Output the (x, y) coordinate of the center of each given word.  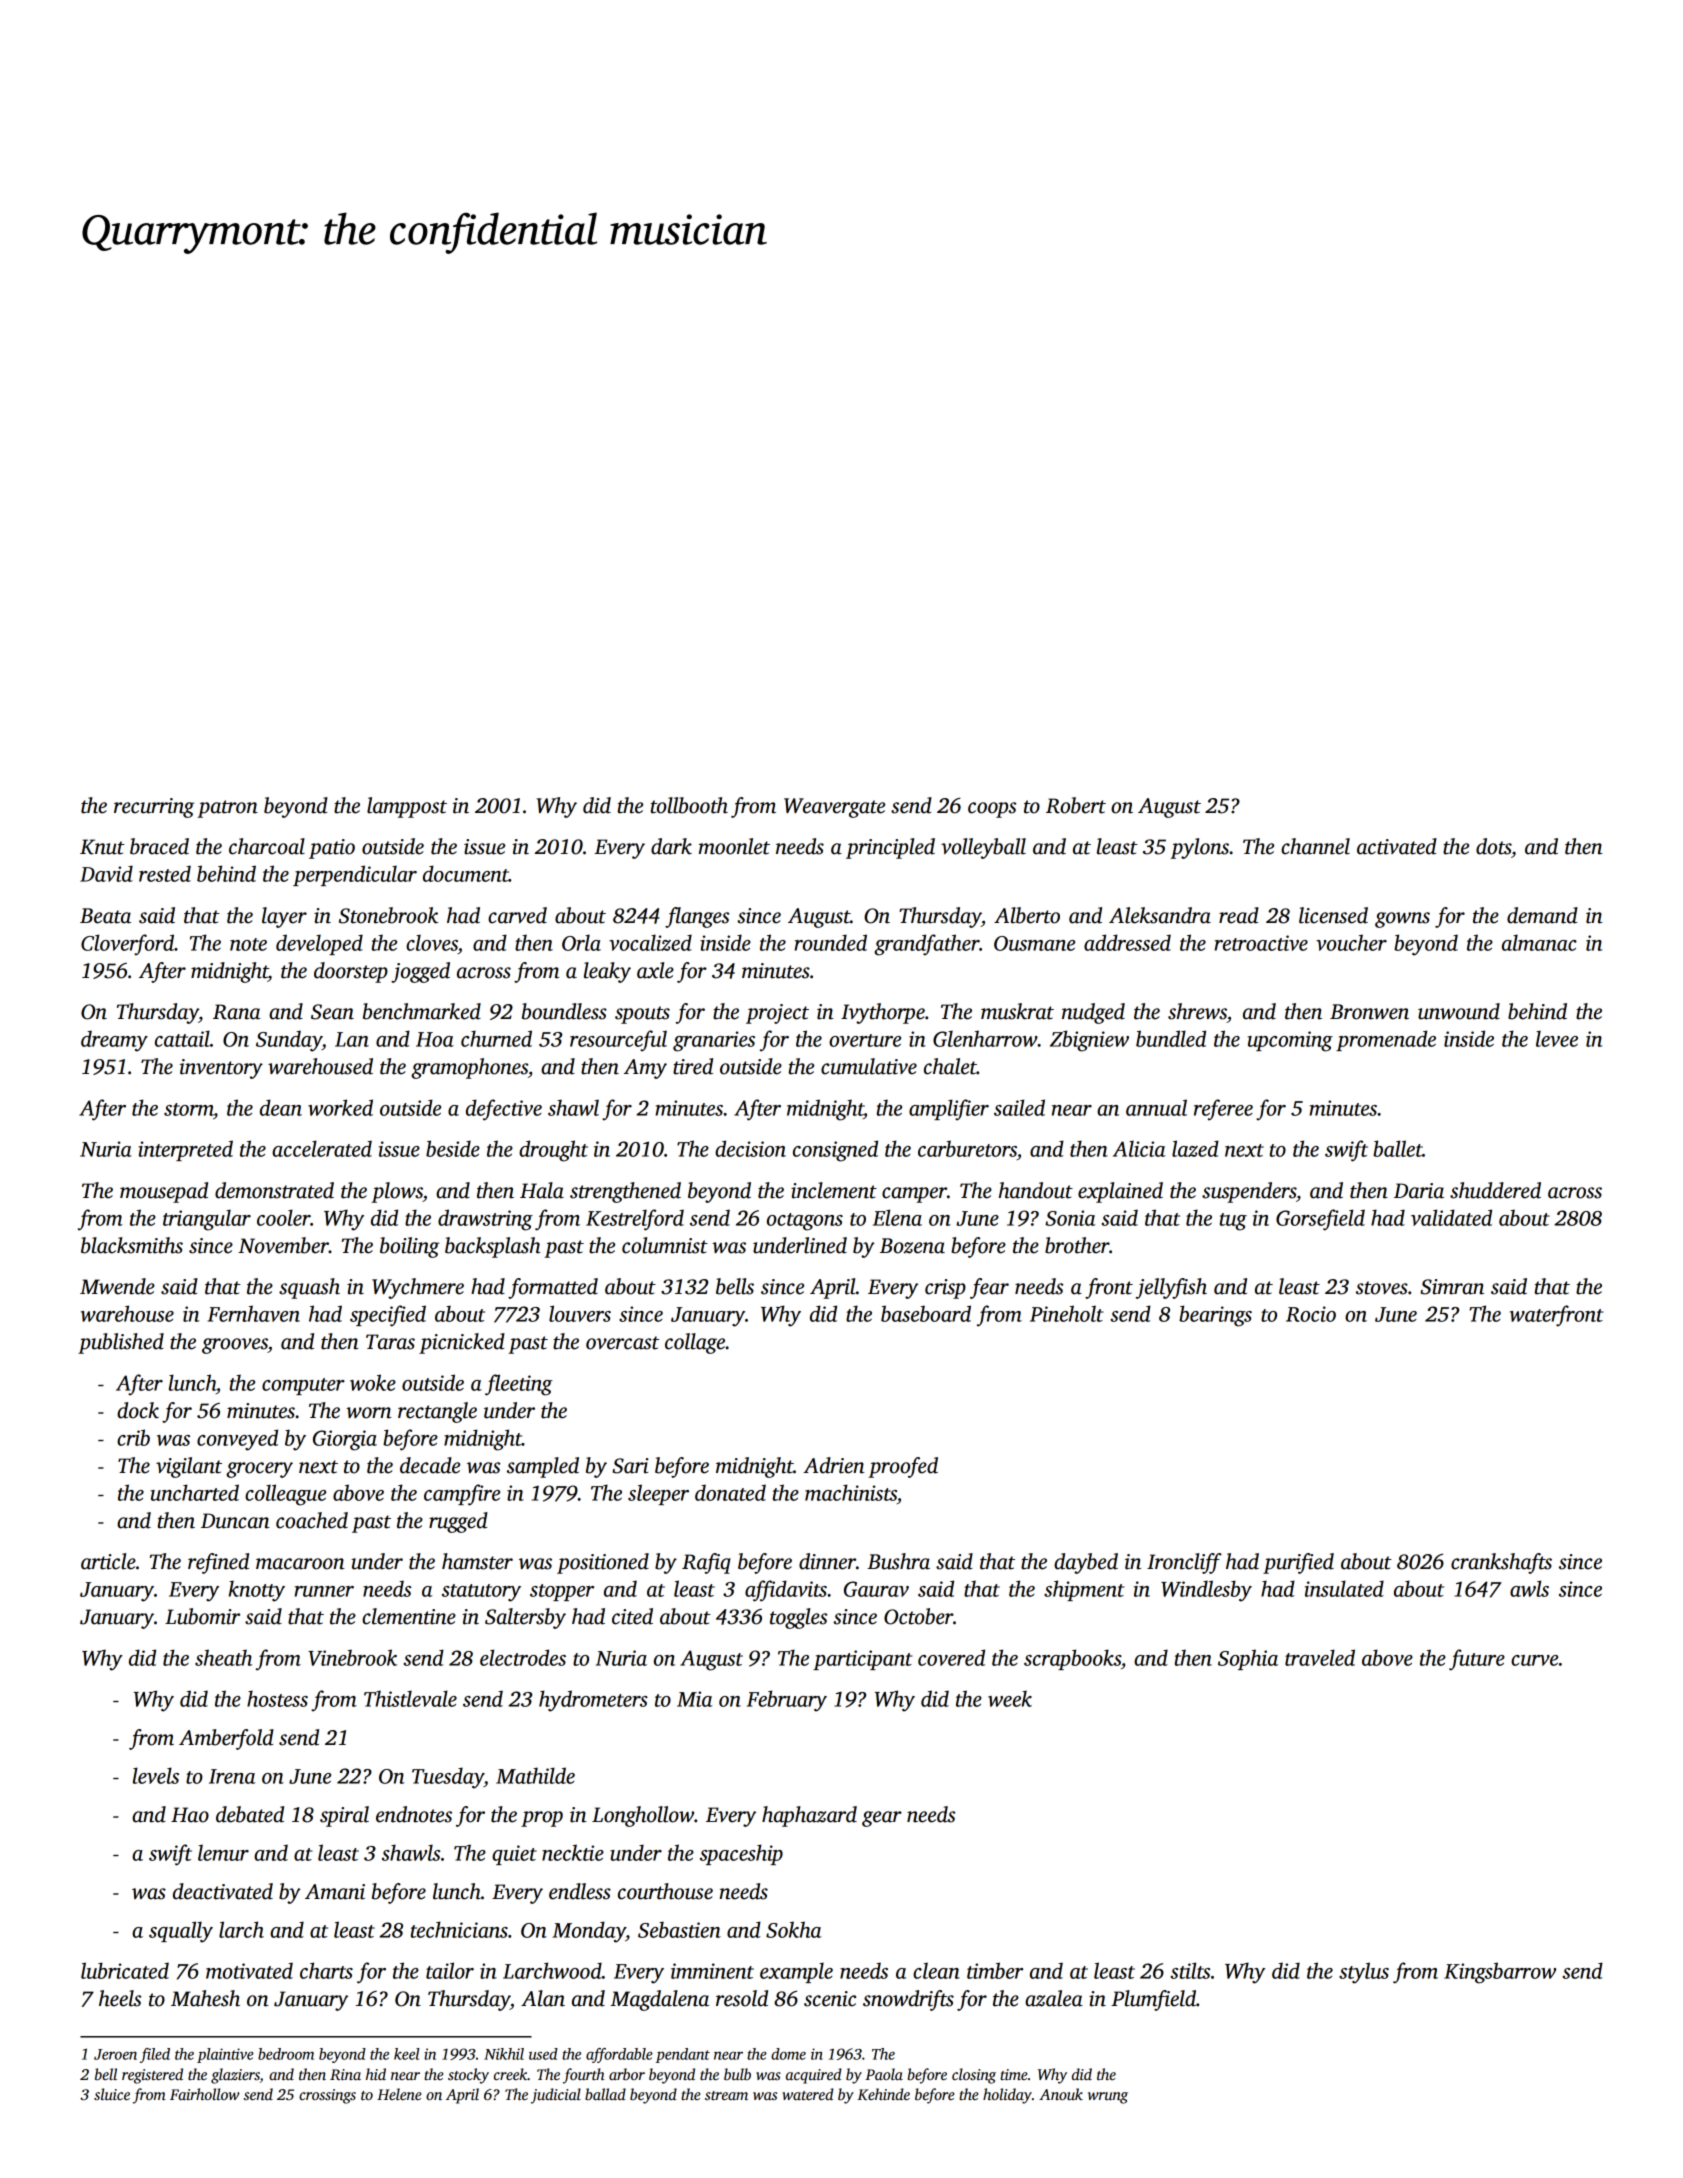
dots (1493, 846)
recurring (154, 808)
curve (1534, 1660)
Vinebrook (352, 1657)
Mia (694, 1699)
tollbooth (689, 805)
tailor (450, 1970)
